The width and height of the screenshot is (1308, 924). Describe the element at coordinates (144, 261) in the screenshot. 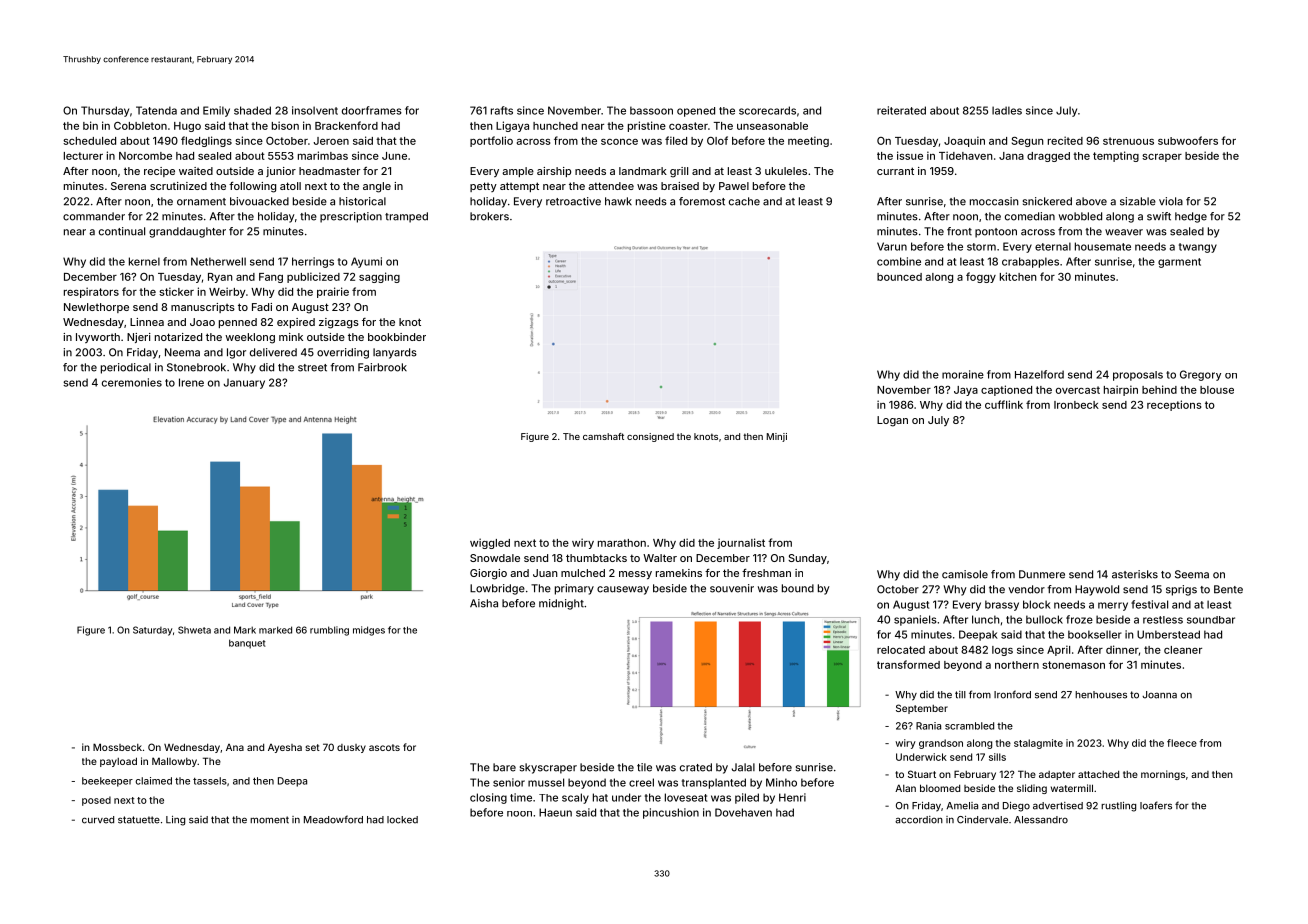

I see `kernel` at that location.
